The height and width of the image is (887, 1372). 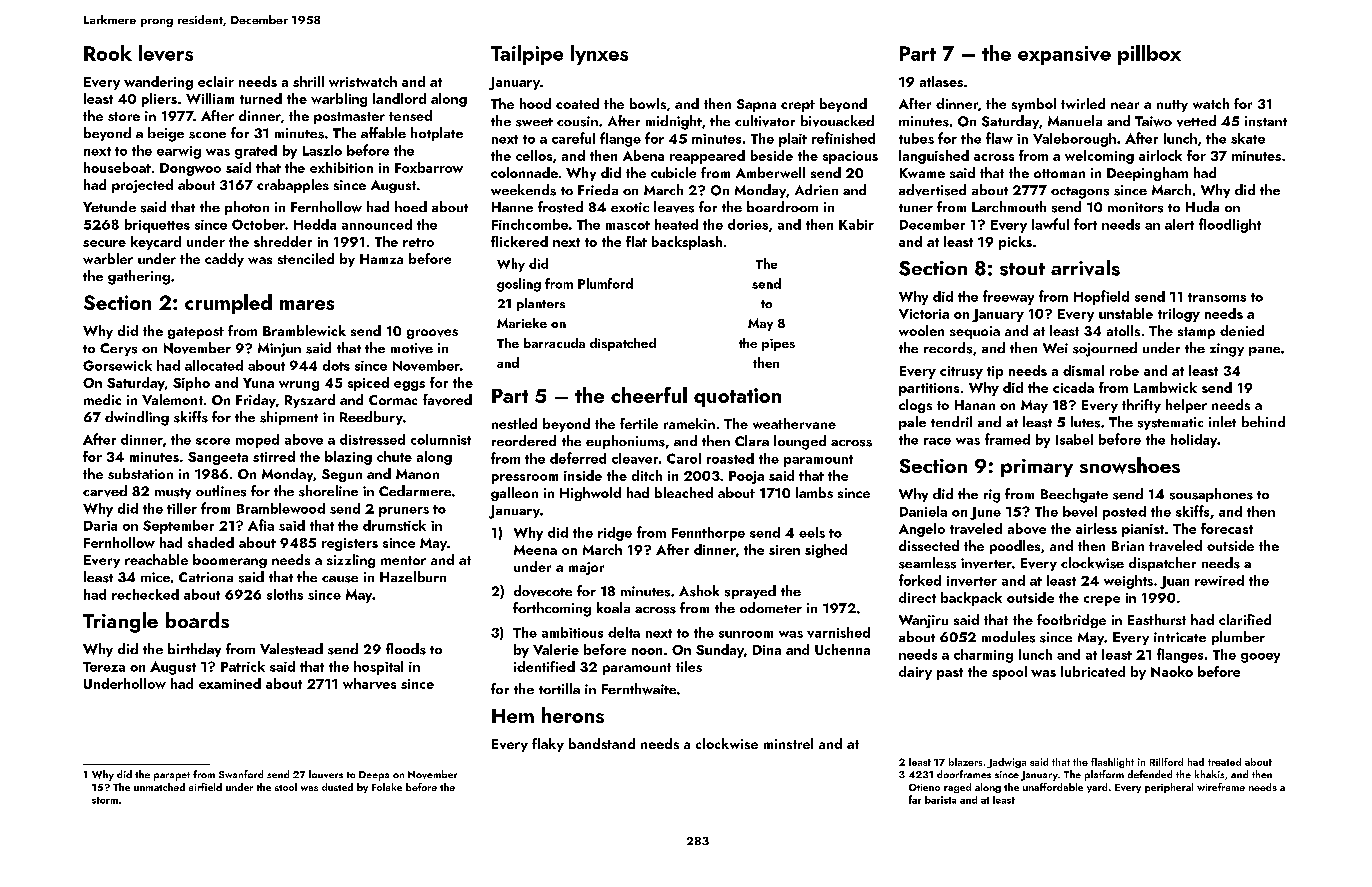 I want to click on pipes, so click(x=778, y=345).
